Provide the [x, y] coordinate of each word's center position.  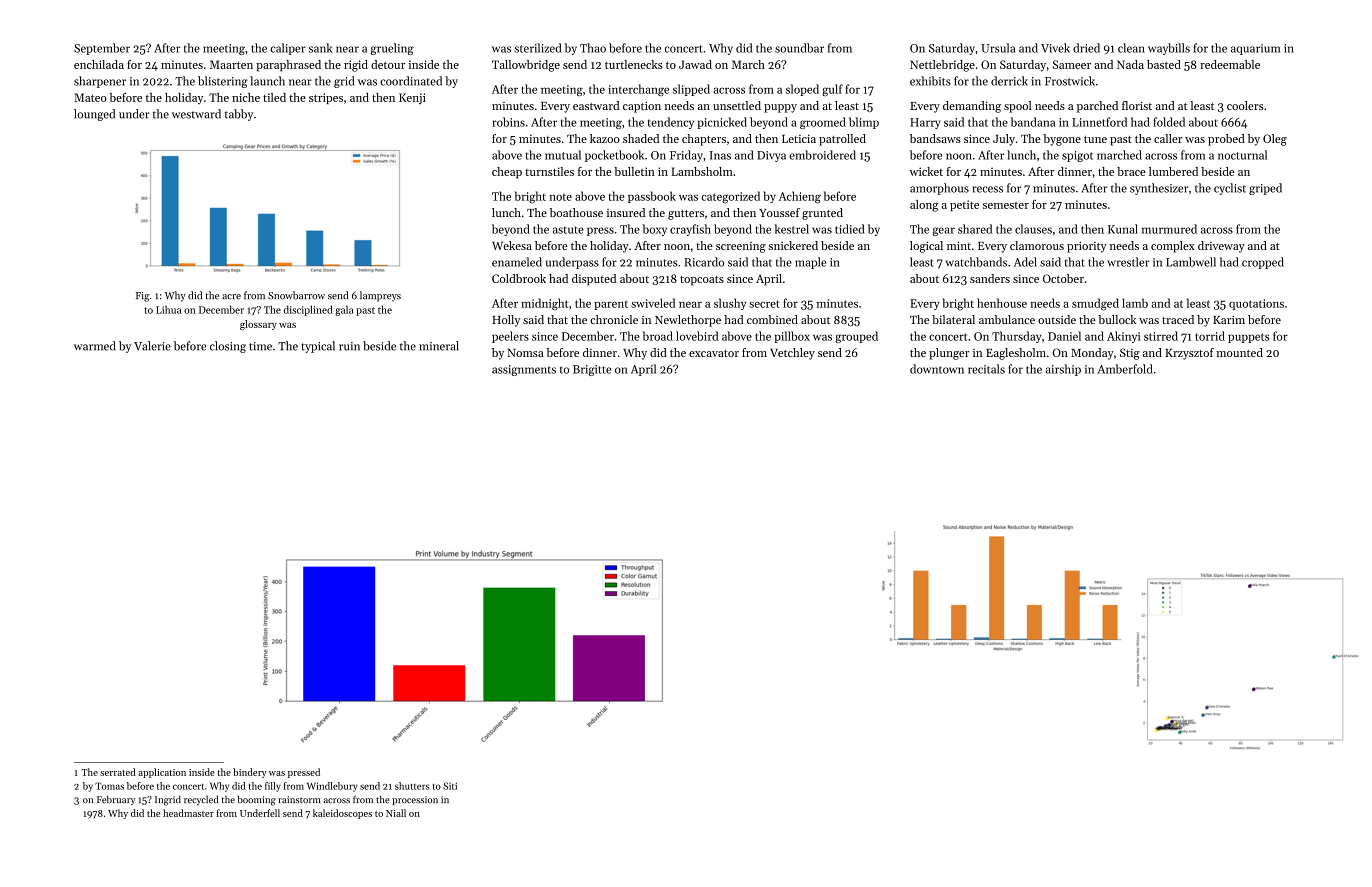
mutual [563, 155]
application [162, 773]
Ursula [998, 48]
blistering [223, 82]
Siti [450, 786]
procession [415, 800]
